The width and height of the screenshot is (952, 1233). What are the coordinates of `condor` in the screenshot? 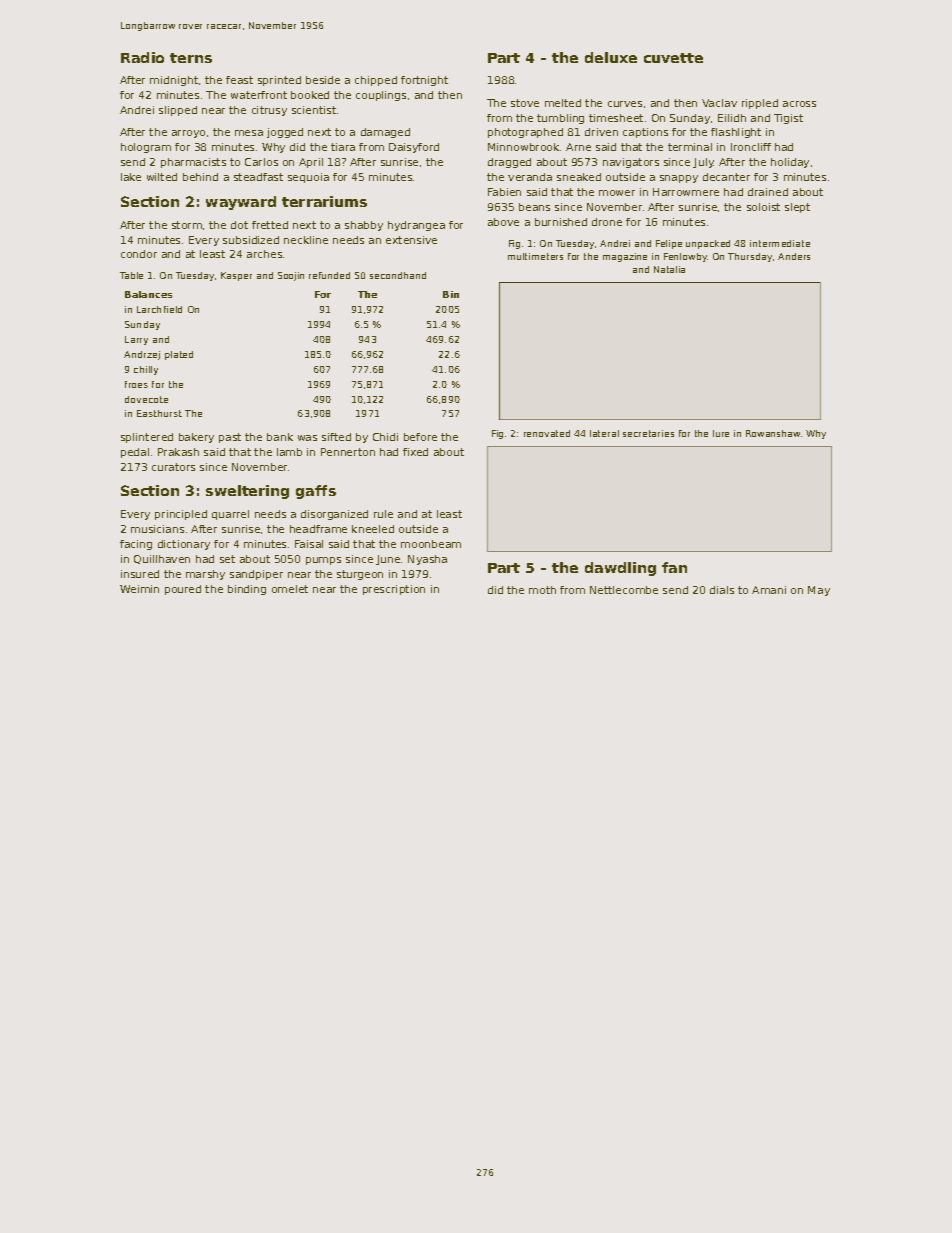 It's located at (139, 254).
